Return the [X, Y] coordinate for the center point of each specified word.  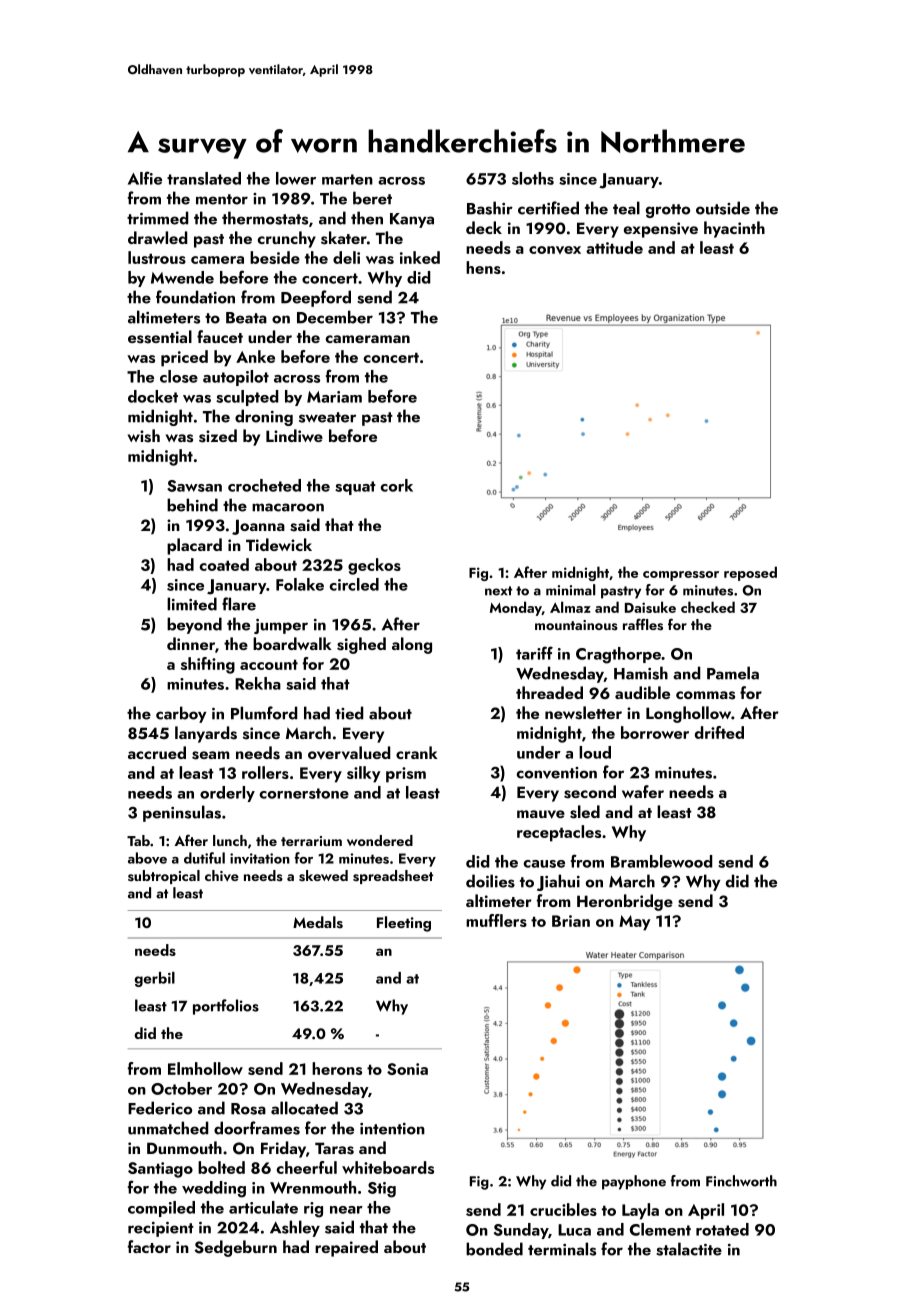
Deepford [316, 298]
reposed [750, 573]
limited [192, 604]
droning [264, 417]
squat [355, 488]
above [147, 858]
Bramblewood [661, 861]
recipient [161, 1229]
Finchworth [741, 1181]
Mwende [182, 277]
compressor [681, 576]
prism [406, 775]
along [412, 645]
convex [555, 250]
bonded [494, 1249]
